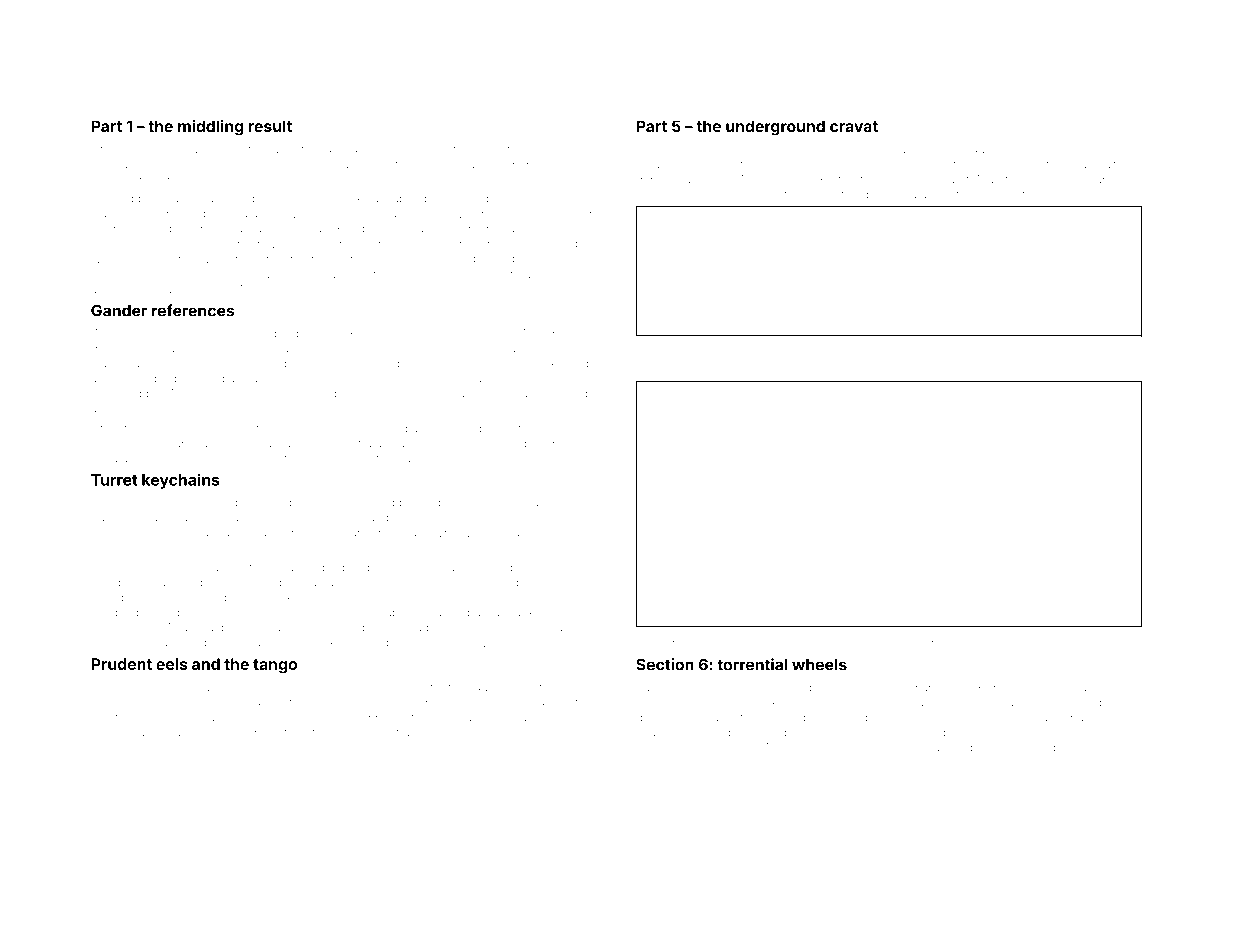 This document has width=1233, height=952. What do you see at coordinates (275, 666) in the document?
I see `tango` at bounding box center [275, 666].
